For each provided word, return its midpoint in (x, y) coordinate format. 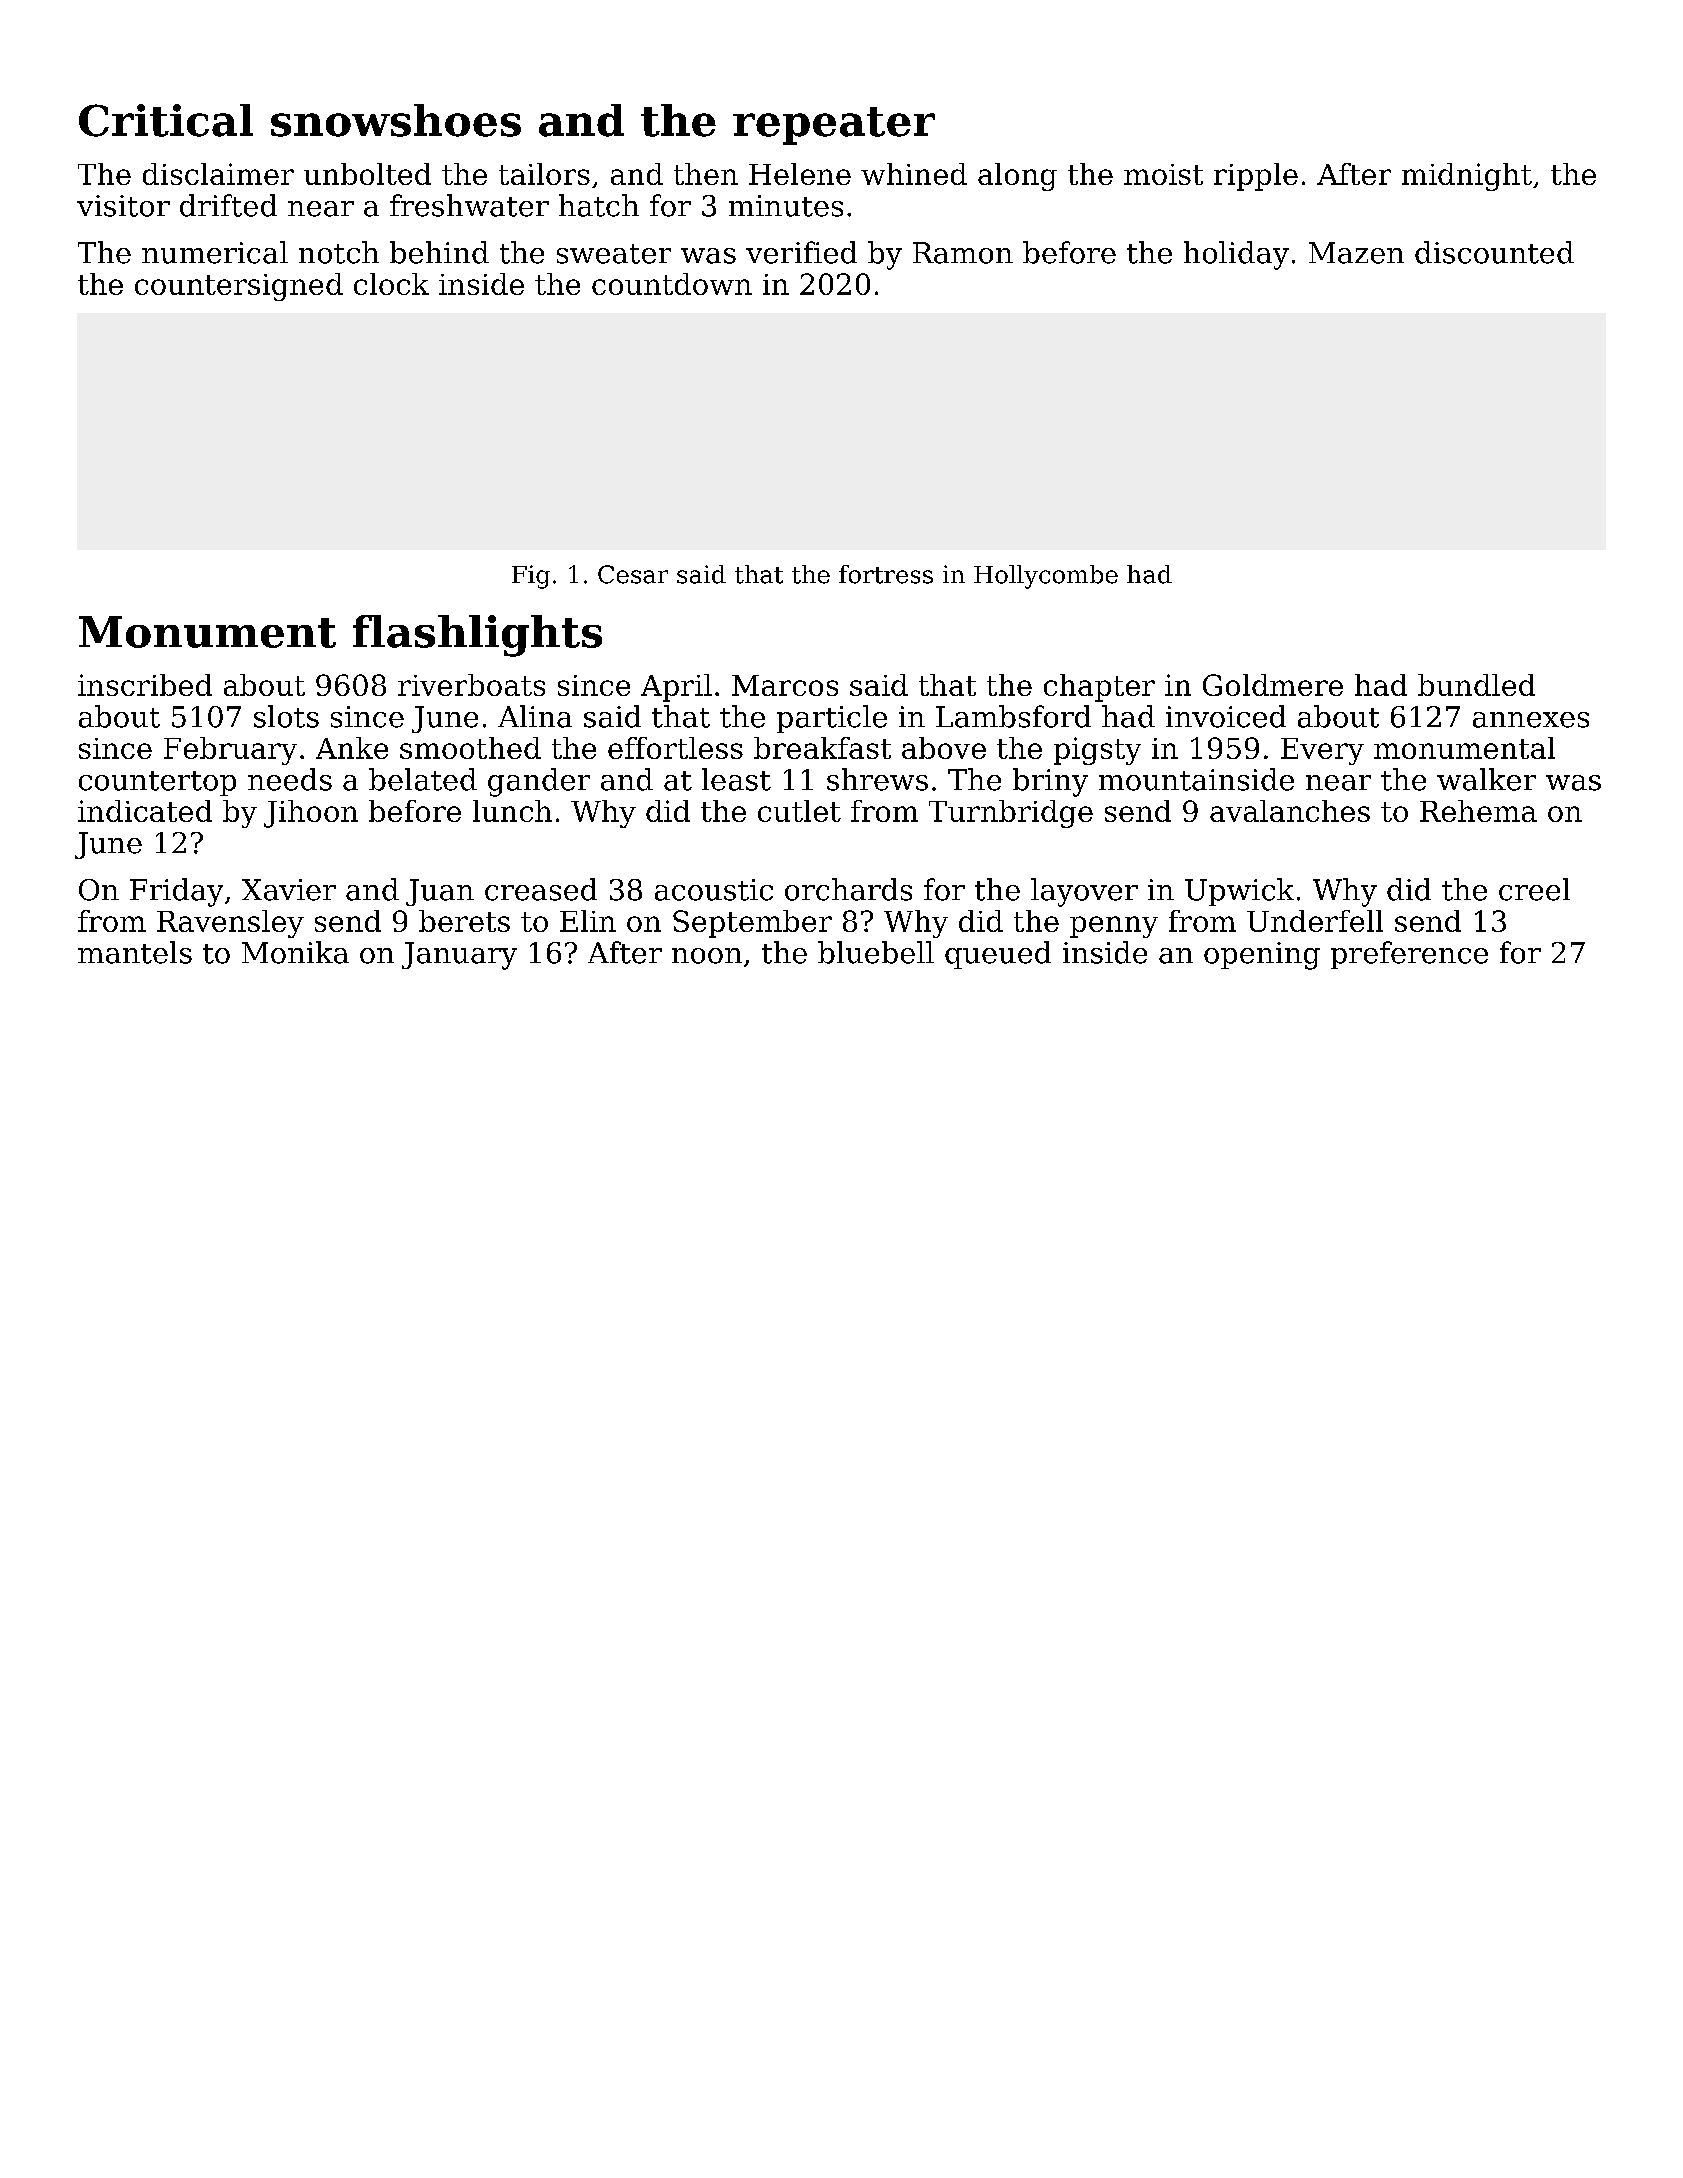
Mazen (1356, 253)
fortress (886, 574)
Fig (531, 577)
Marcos (785, 685)
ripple (1256, 177)
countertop (157, 783)
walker (1486, 779)
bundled (1476, 685)
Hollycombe (1046, 577)
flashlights (477, 636)
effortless (675, 748)
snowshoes (396, 120)
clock (391, 284)
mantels (135, 952)
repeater (834, 126)
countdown (672, 284)
